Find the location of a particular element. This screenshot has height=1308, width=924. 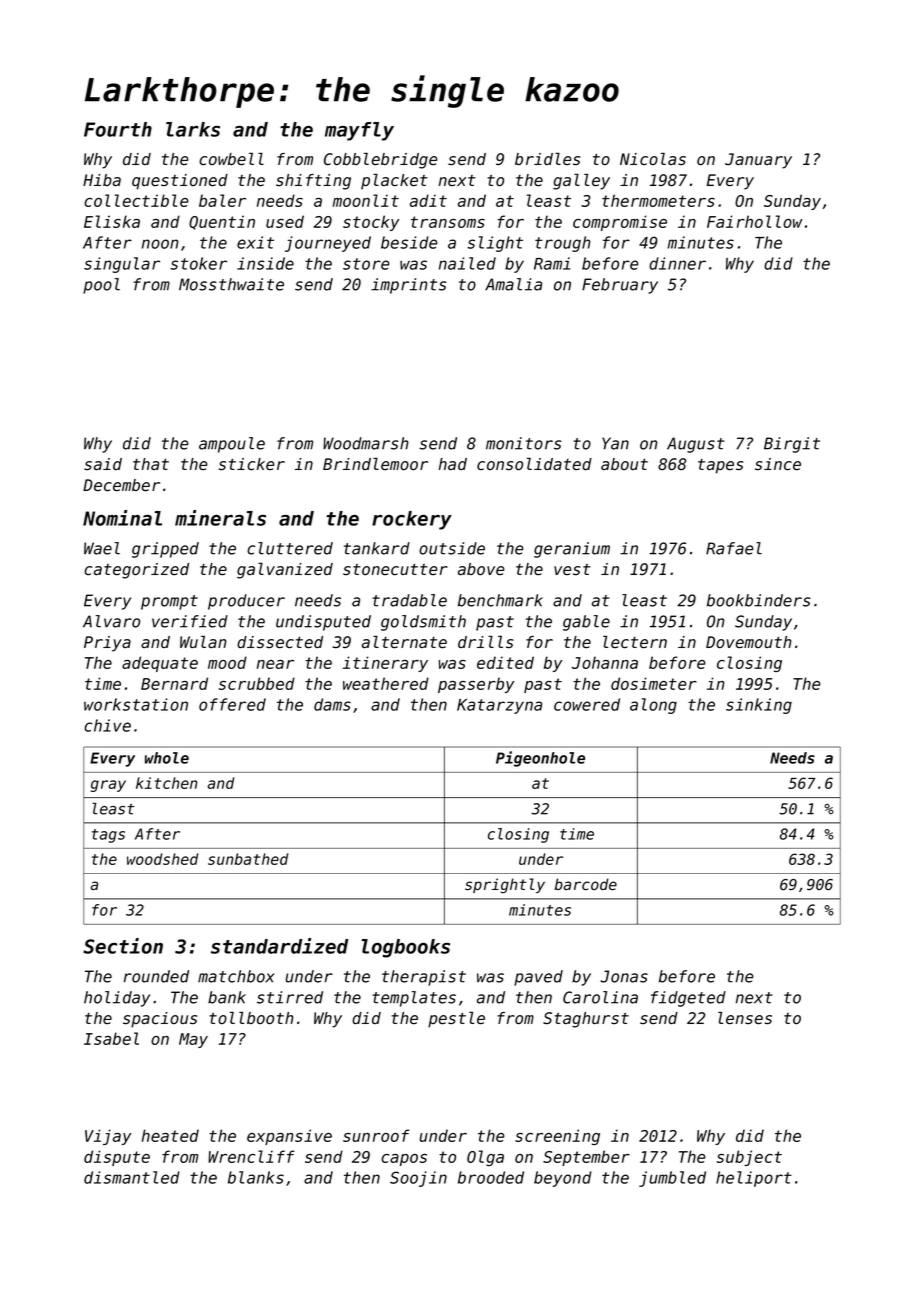

tollbooth is located at coordinates (251, 1018).
